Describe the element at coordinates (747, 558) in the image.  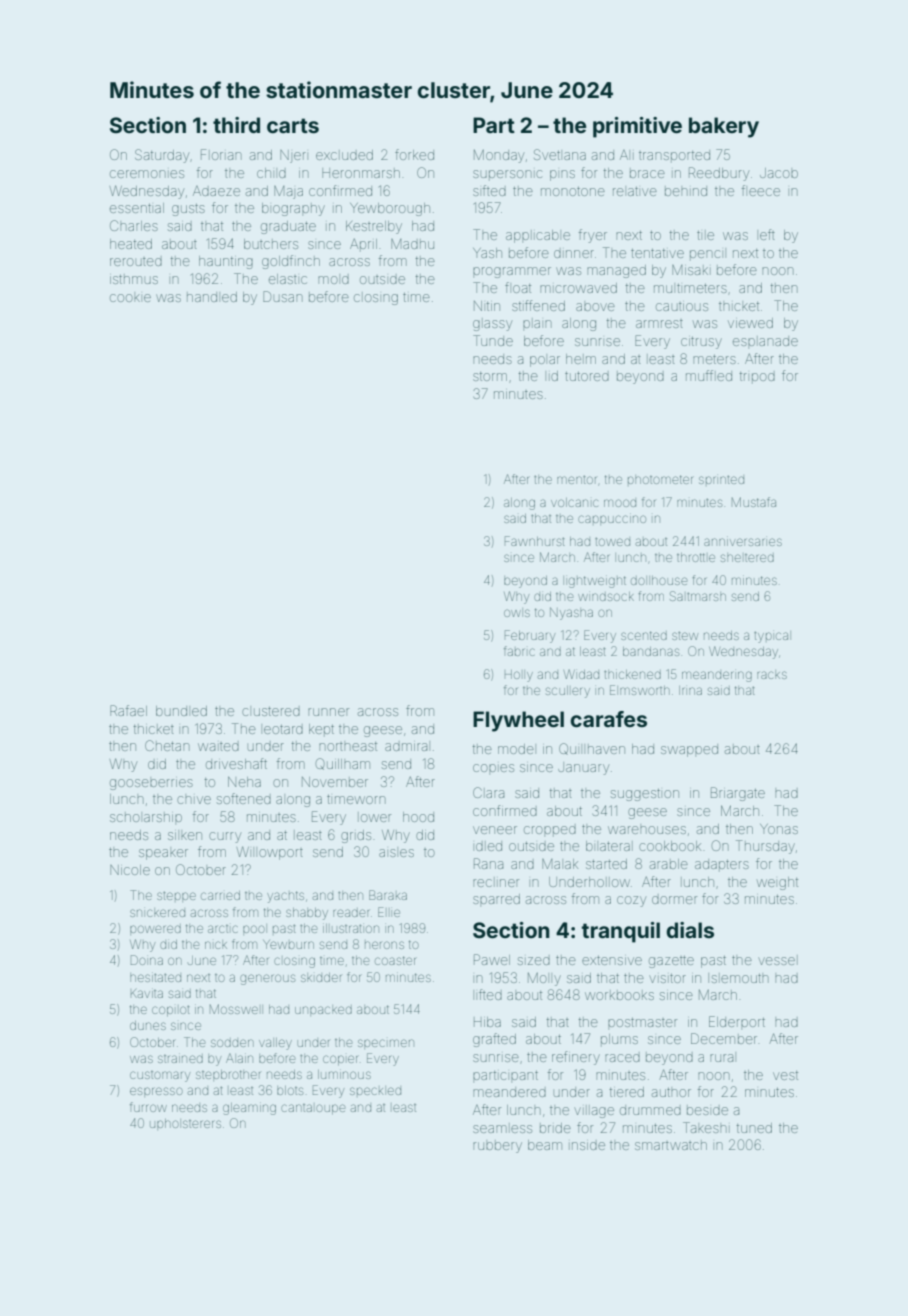
I see `sheltered` at that location.
